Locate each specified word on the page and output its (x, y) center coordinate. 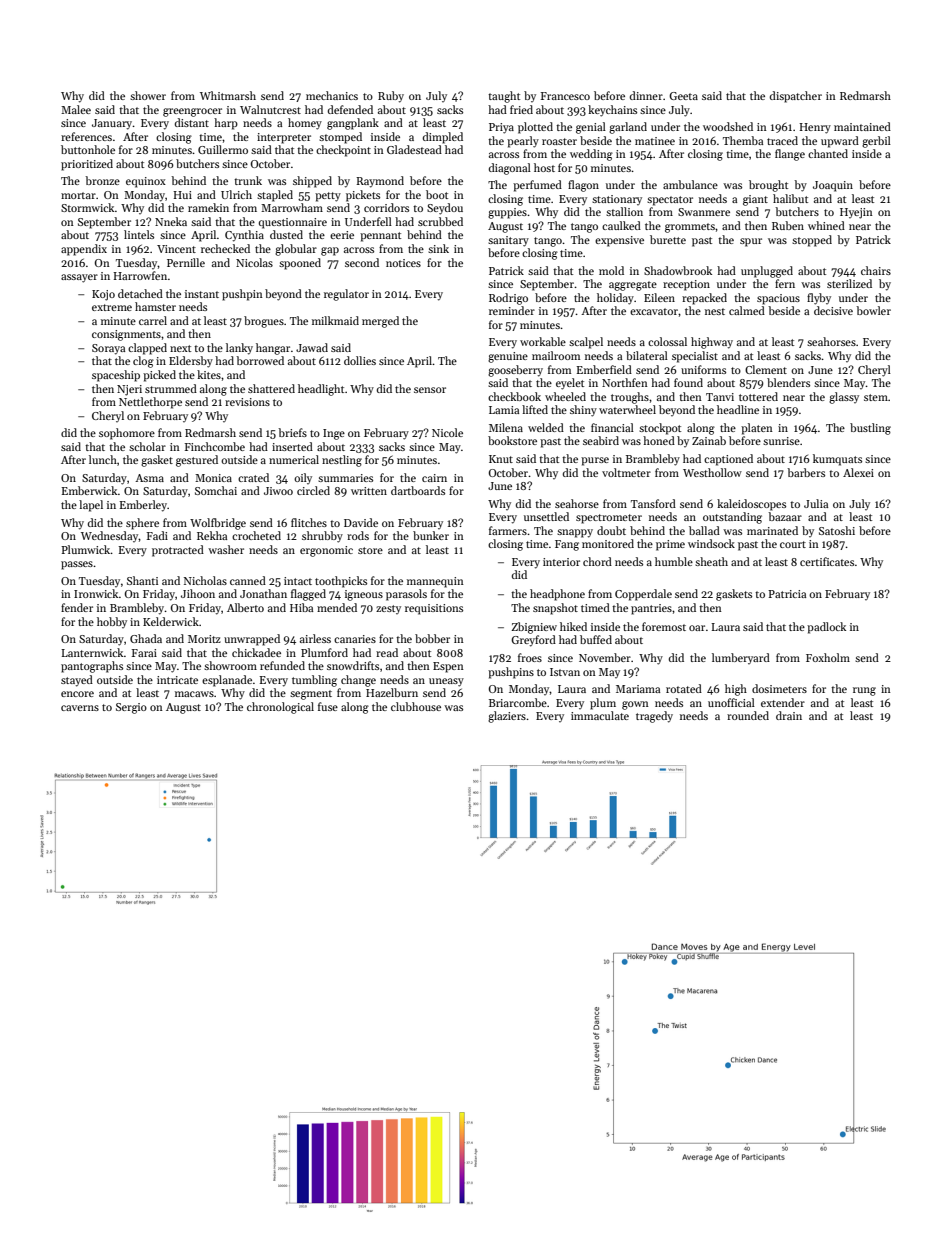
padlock (826, 628)
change (358, 681)
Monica (213, 478)
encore (77, 694)
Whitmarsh (228, 95)
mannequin (435, 582)
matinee (655, 141)
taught (504, 97)
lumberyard (741, 658)
